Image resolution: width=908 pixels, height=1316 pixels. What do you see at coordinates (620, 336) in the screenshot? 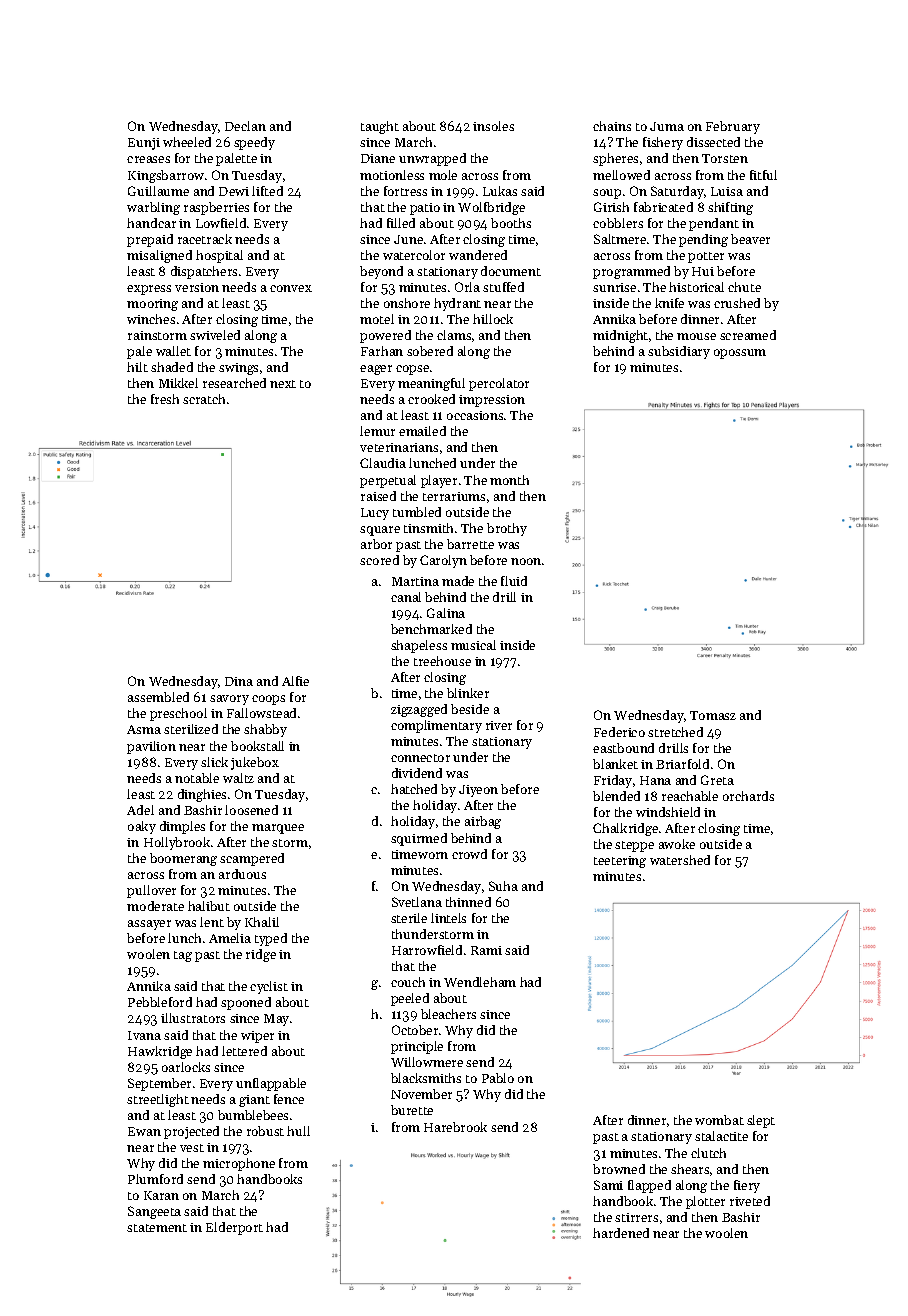
I see `midnight` at bounding box center [620, 336].
